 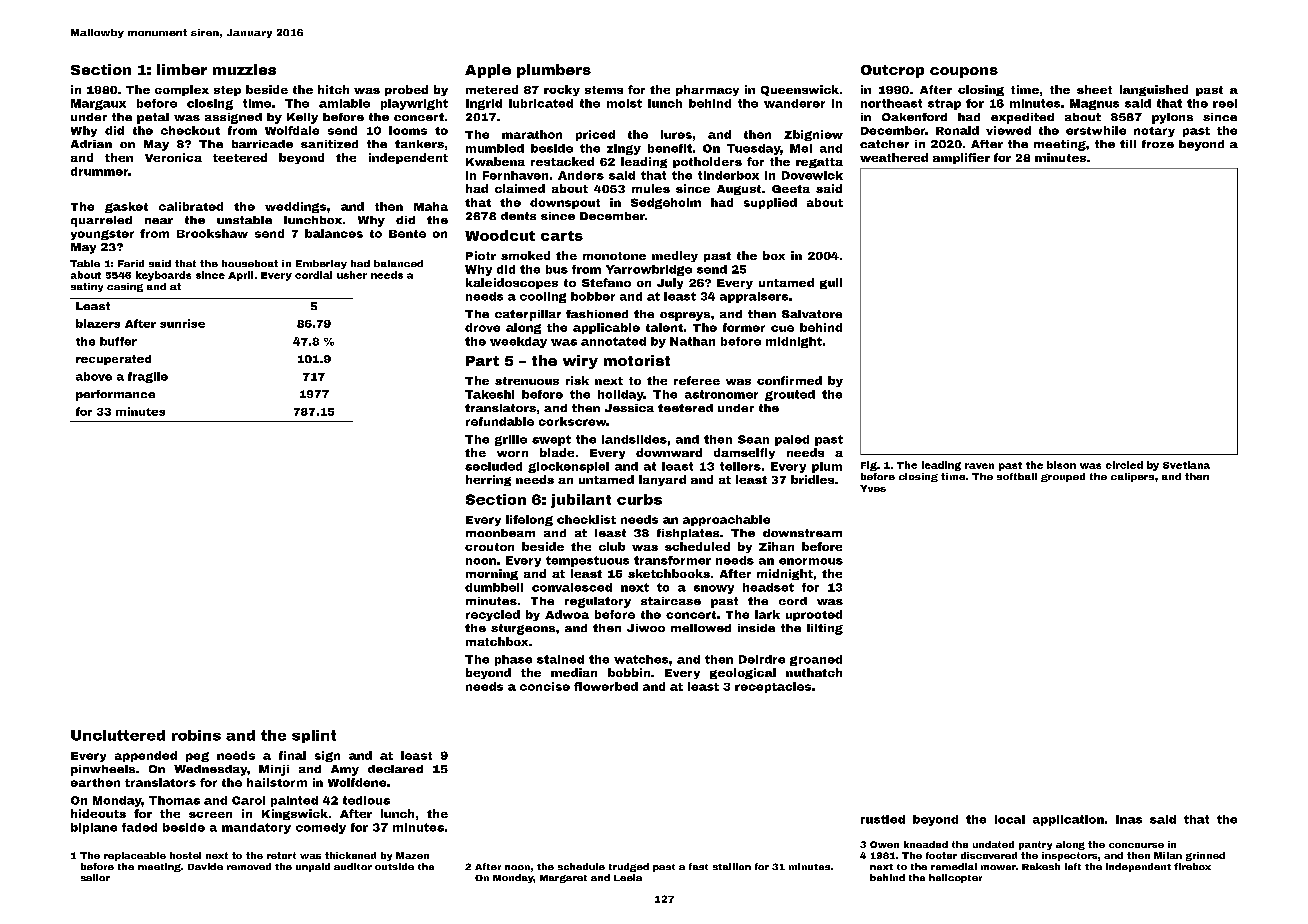 I want to click on Wednesday, so click(x=210, y=770).
